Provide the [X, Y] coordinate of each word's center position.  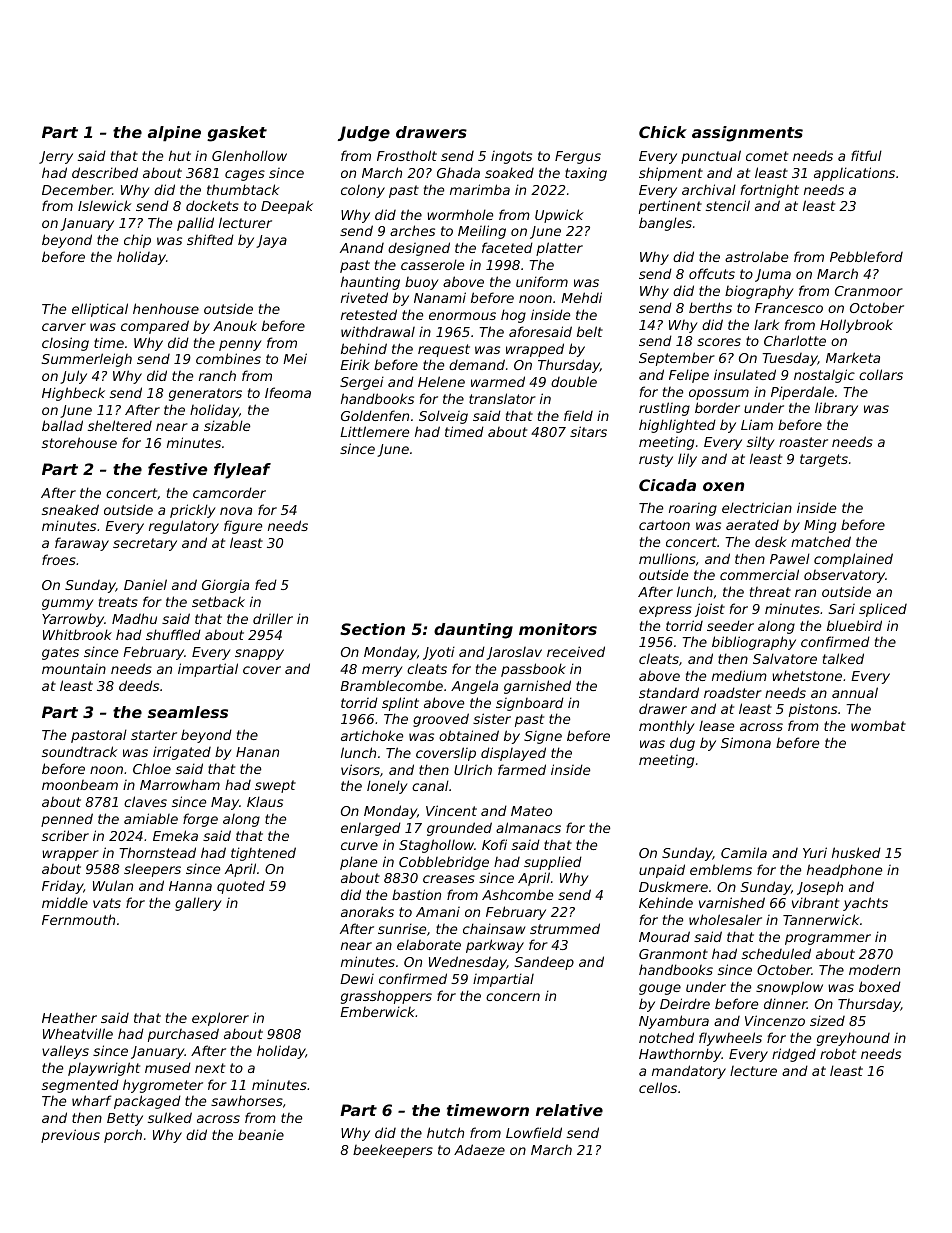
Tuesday [790, 359]
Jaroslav [514, 653]
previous [70, 1136]
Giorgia [225, 586]
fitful [866, 155]
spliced [883, 610]
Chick [663, 132]
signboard [530, 704]
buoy [422, 283]
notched [666, 1037]
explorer [220, 1019]
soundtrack [79, 751]
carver [64, 327]
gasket [237, 134]
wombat [878, 726]
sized [827, 1020]
